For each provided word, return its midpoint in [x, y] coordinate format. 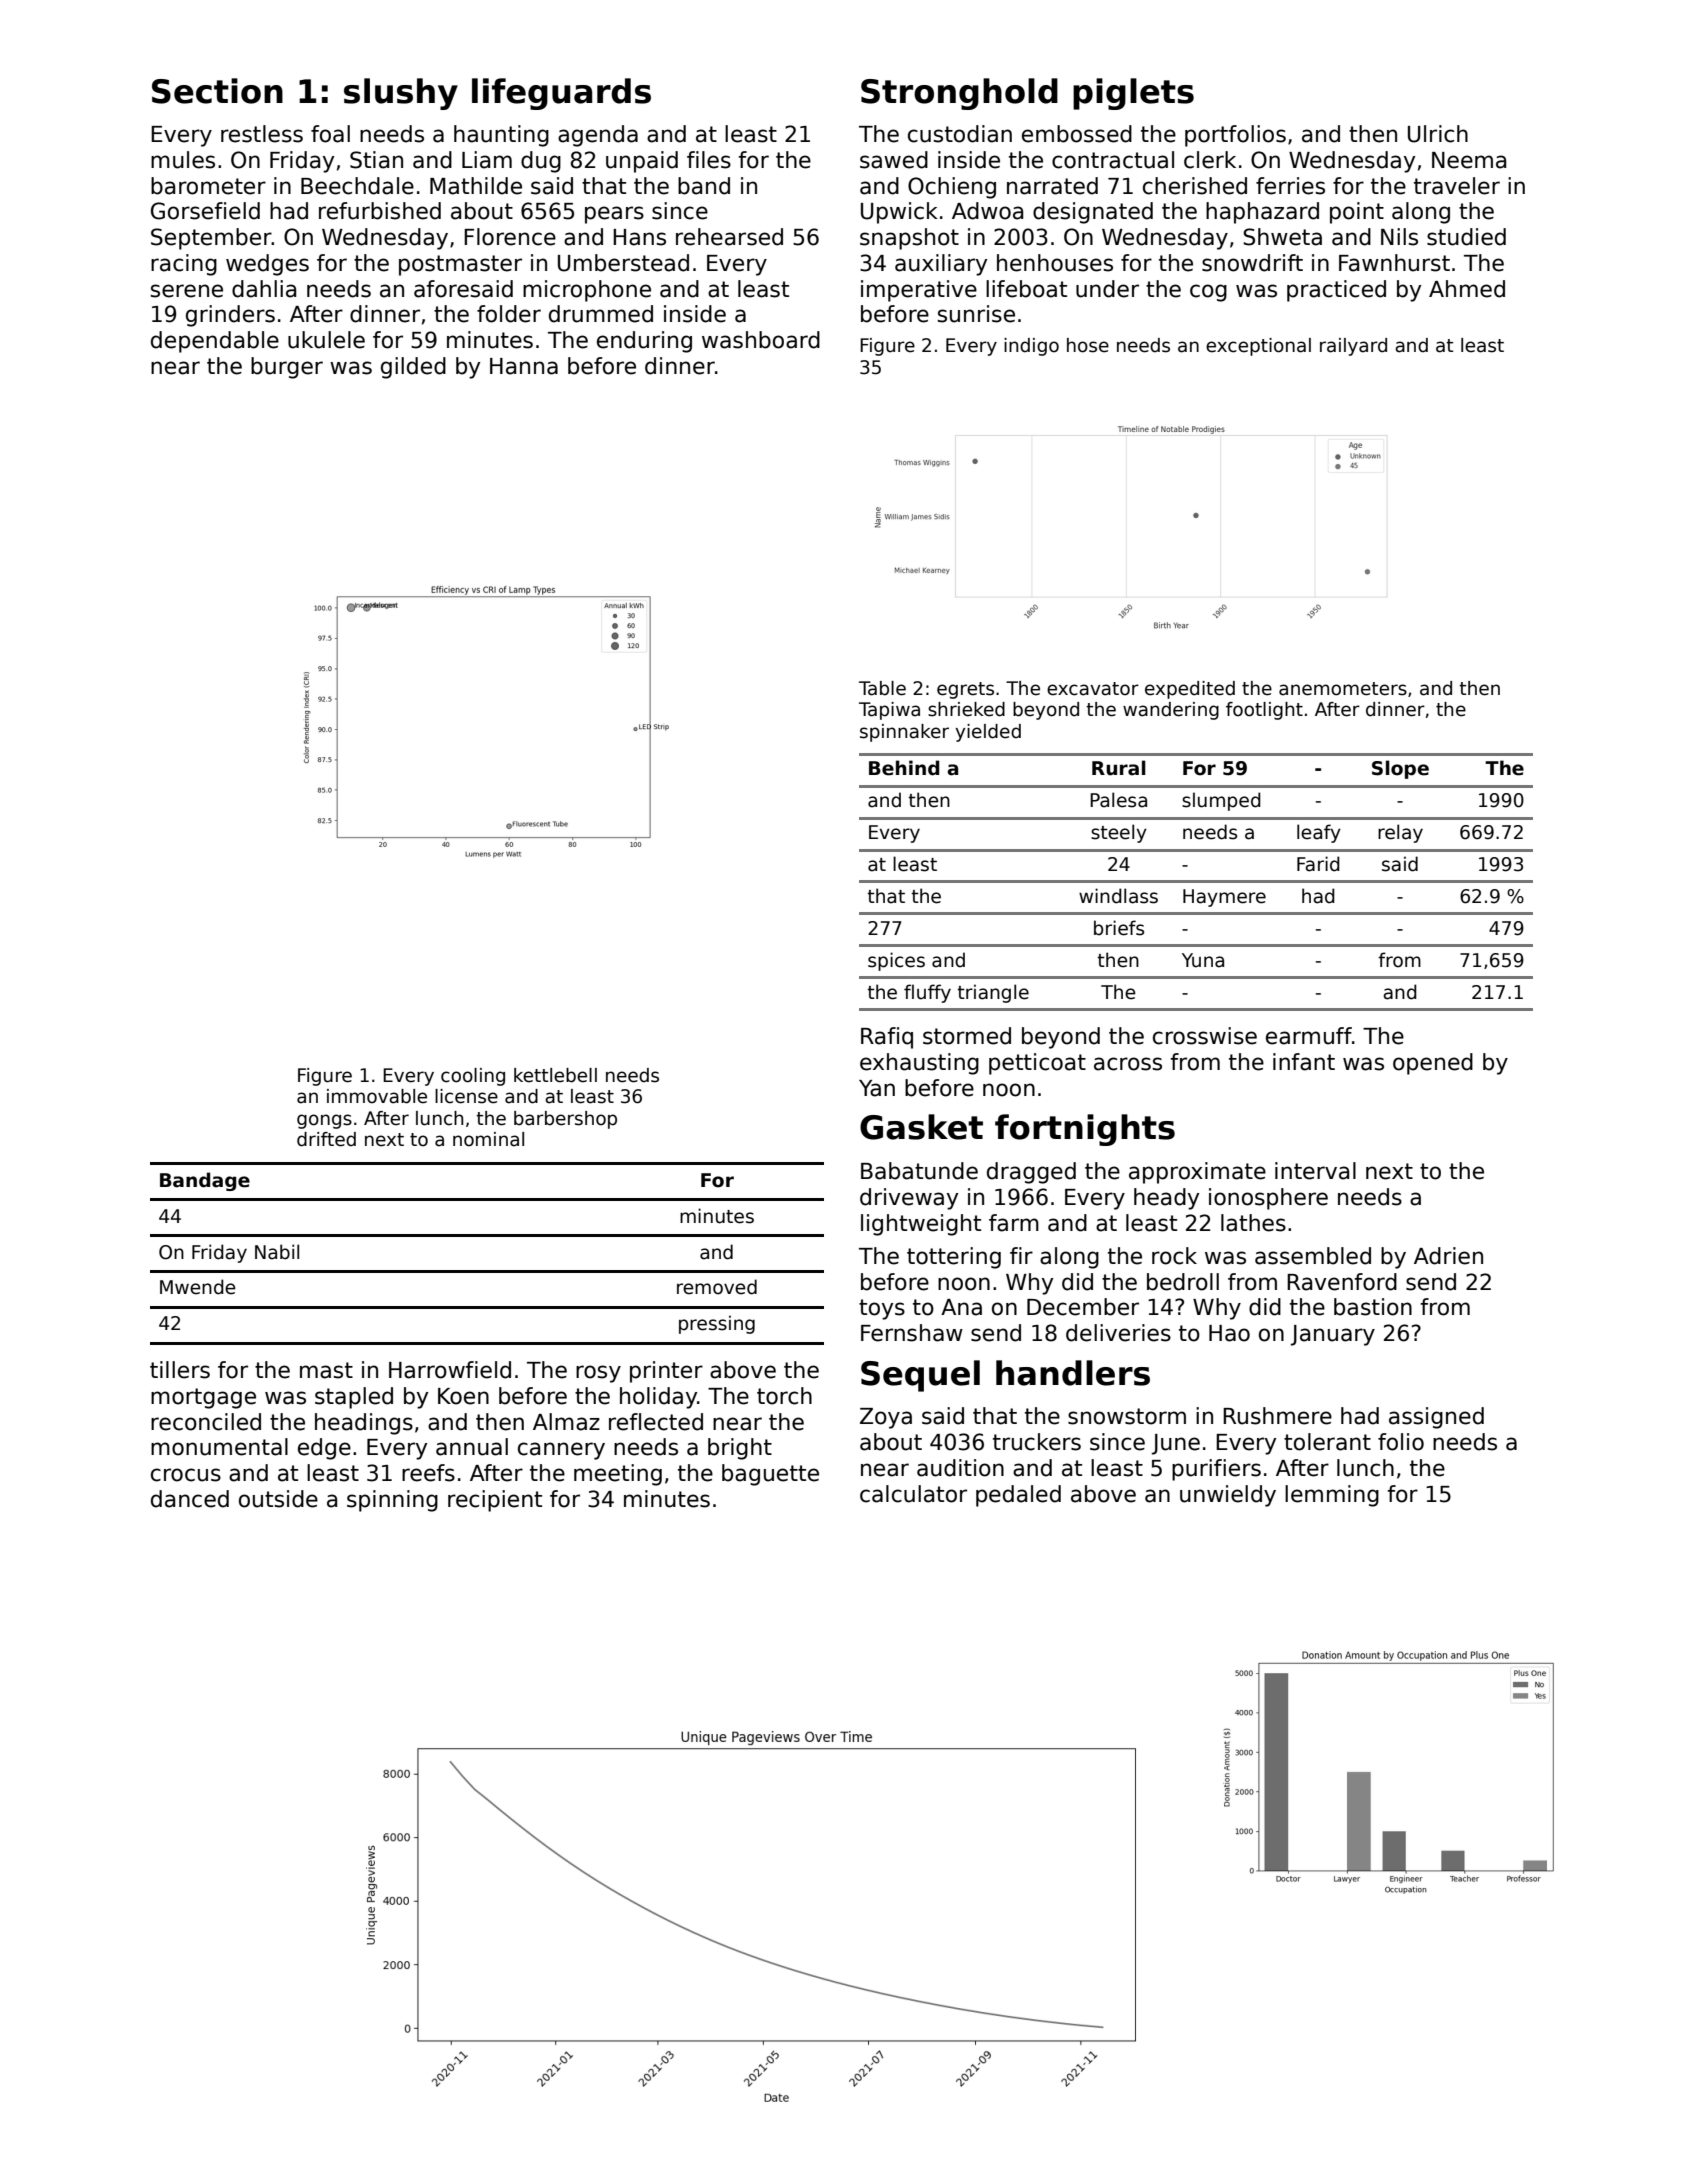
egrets [965, 690]
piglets [1133, 94]
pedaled [1018, 1496]
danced [190, 1499]
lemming [1332, 1496]
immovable [377, 1096]
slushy [401, 94]
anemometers [1343, 689]
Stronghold [959, 94]
